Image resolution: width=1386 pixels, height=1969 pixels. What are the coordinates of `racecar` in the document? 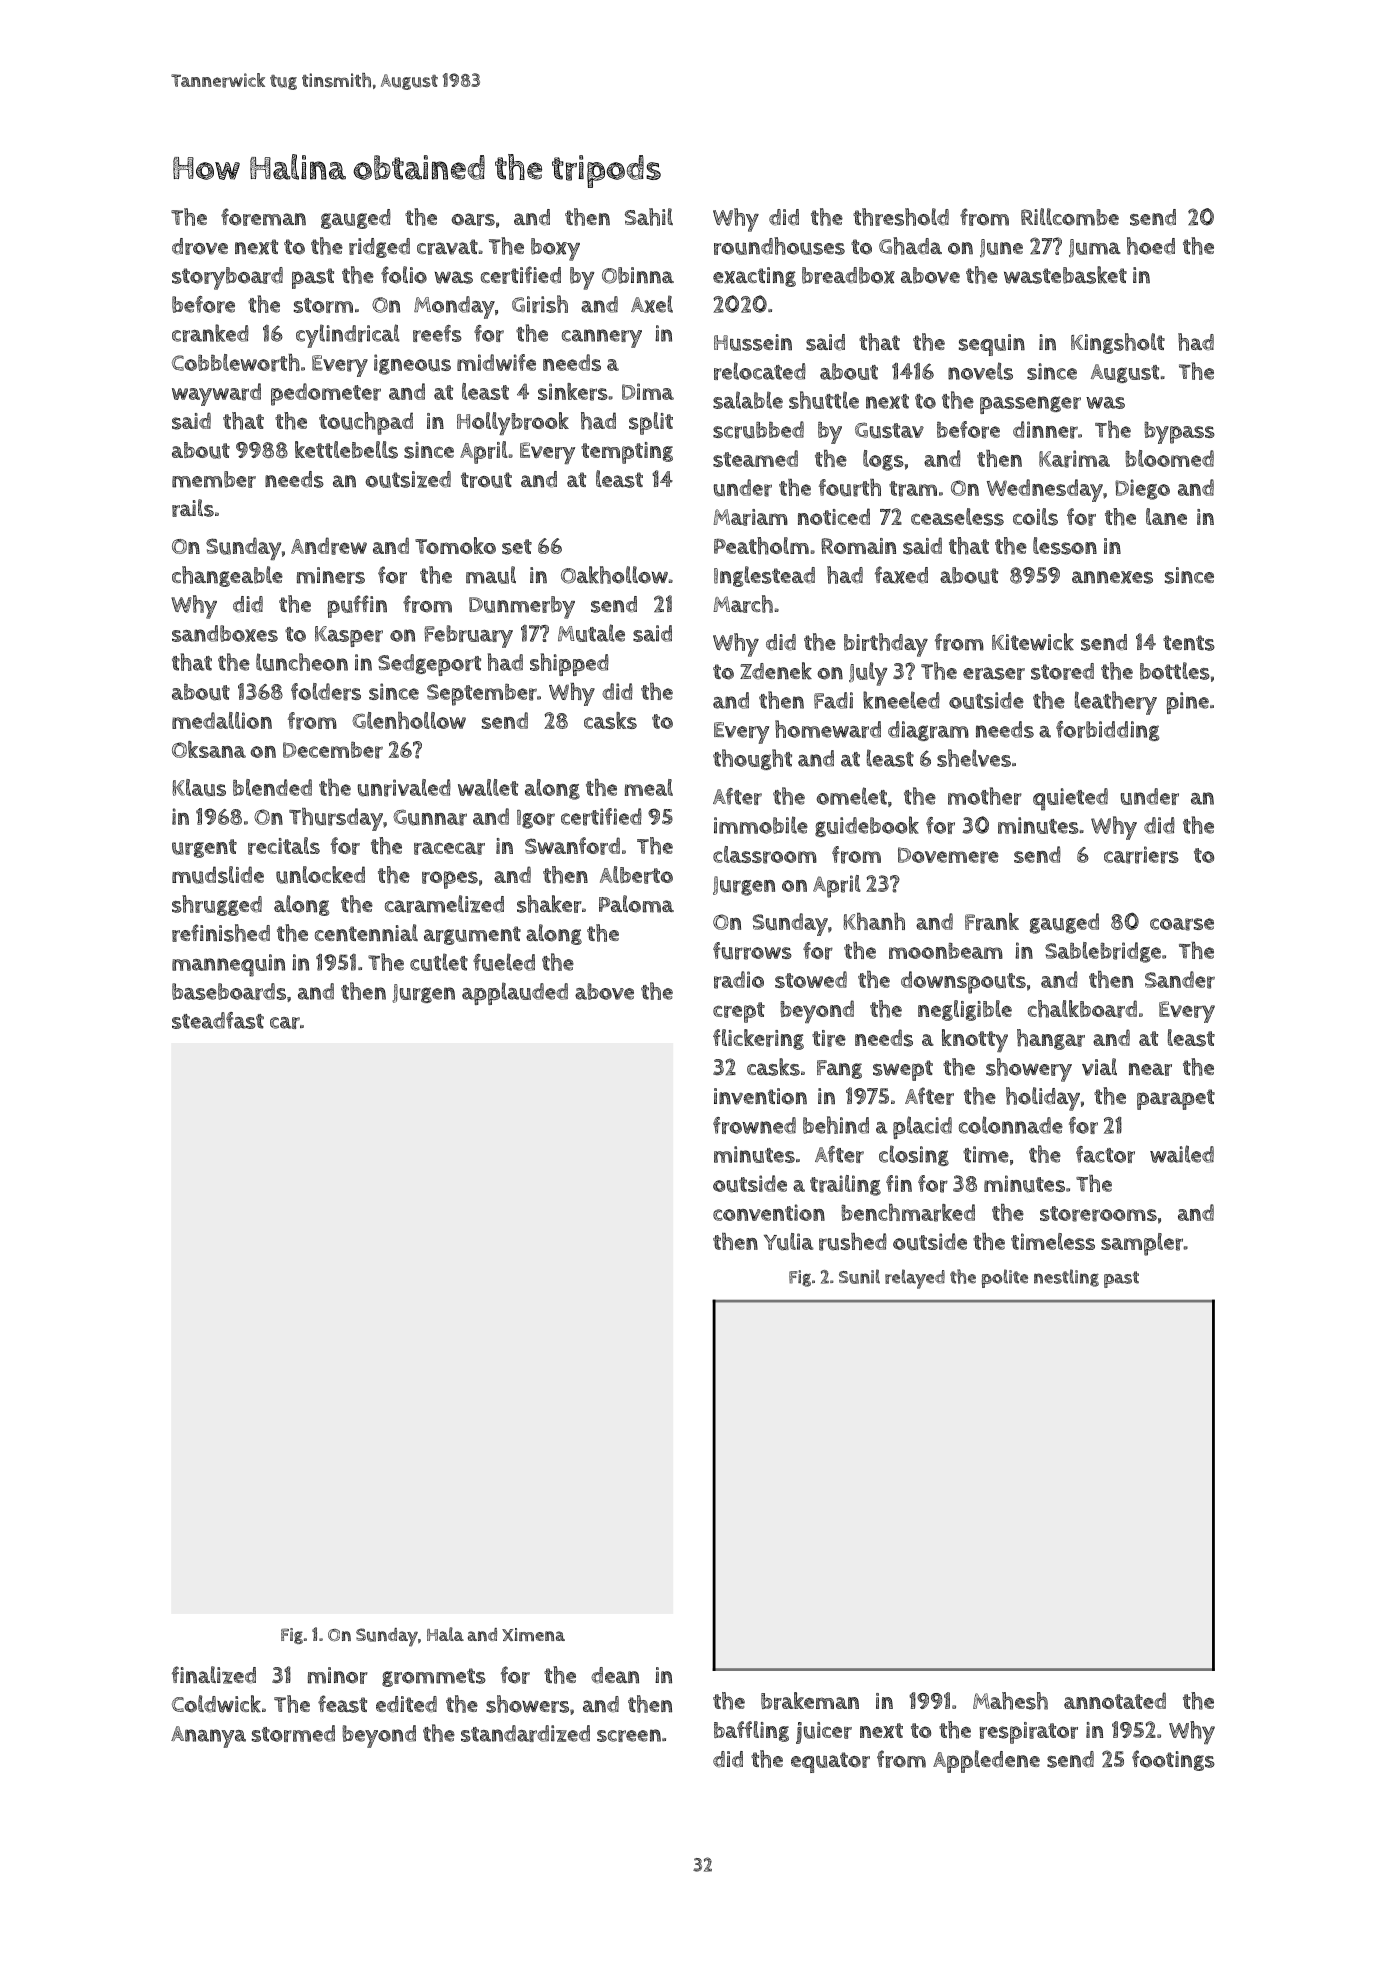 It's located at (449, 848).
